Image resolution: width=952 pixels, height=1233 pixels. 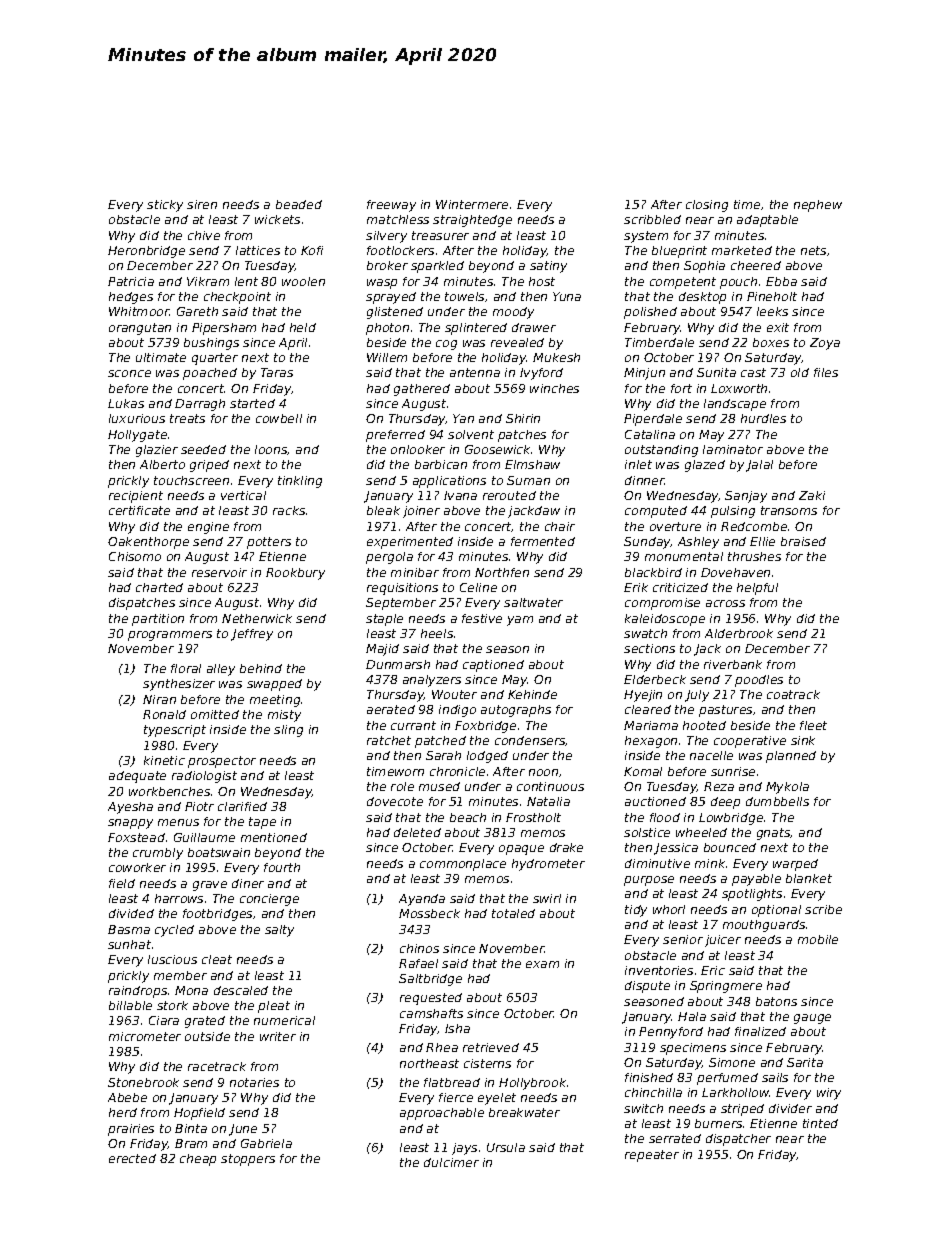 I want to click on grave, so click(x=210, y=886).
